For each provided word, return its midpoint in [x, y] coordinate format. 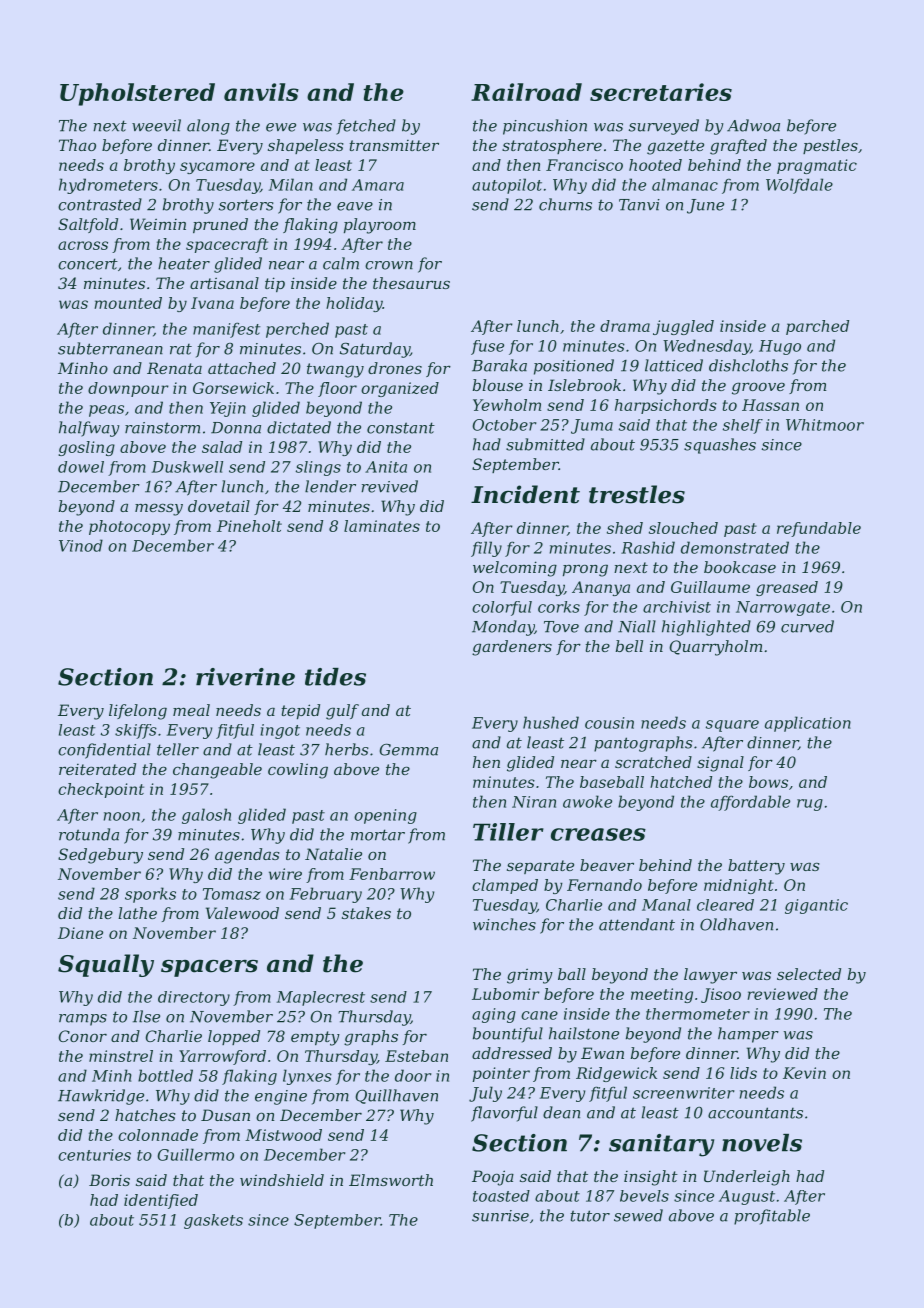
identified [161, 1201]
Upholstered [137, 94]
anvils [261, 92]
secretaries [661, 92]
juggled [683, 327]
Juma [592, 426]
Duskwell [187, 467]
